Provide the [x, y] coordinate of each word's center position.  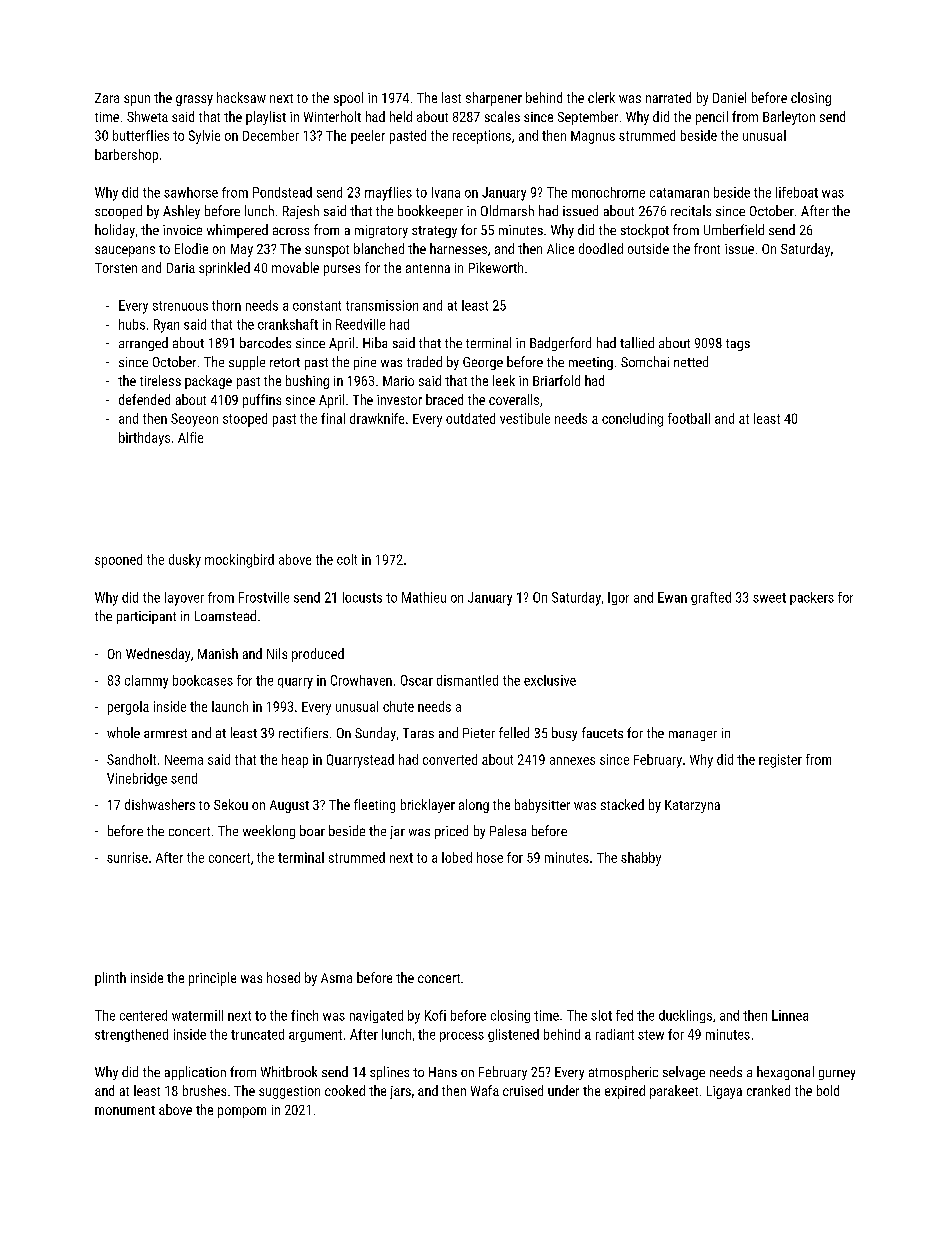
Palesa [508, 830]
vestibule [525, 418]
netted [691, 361]
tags [738, 345]
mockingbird [239, 561]
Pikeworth [496, 267]
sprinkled [224, 269]
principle [212, 979]
